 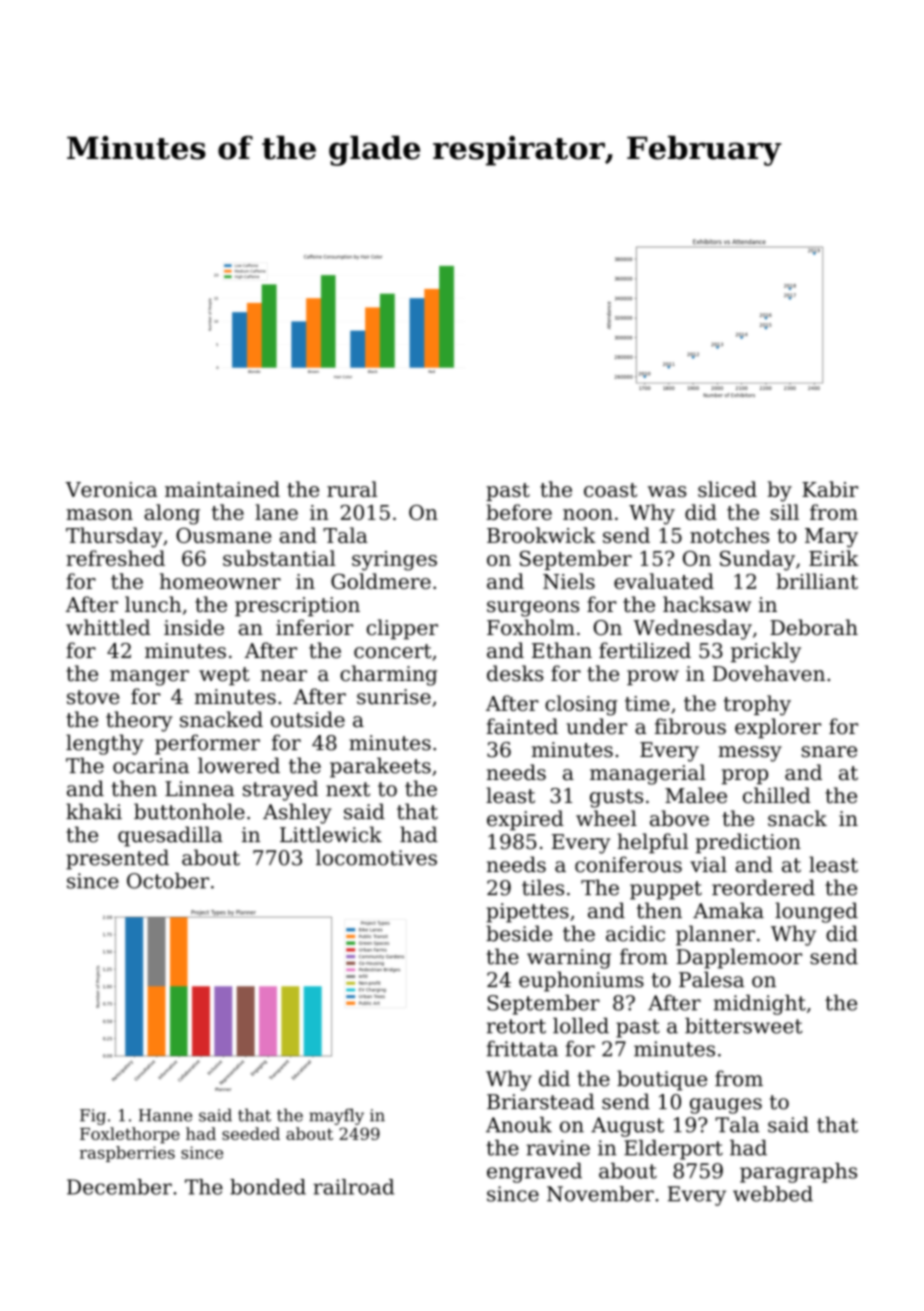 What do you see at coordinates (522, 726) in the screenshot?
I see `fainted` at bounding box center [522, 726].
